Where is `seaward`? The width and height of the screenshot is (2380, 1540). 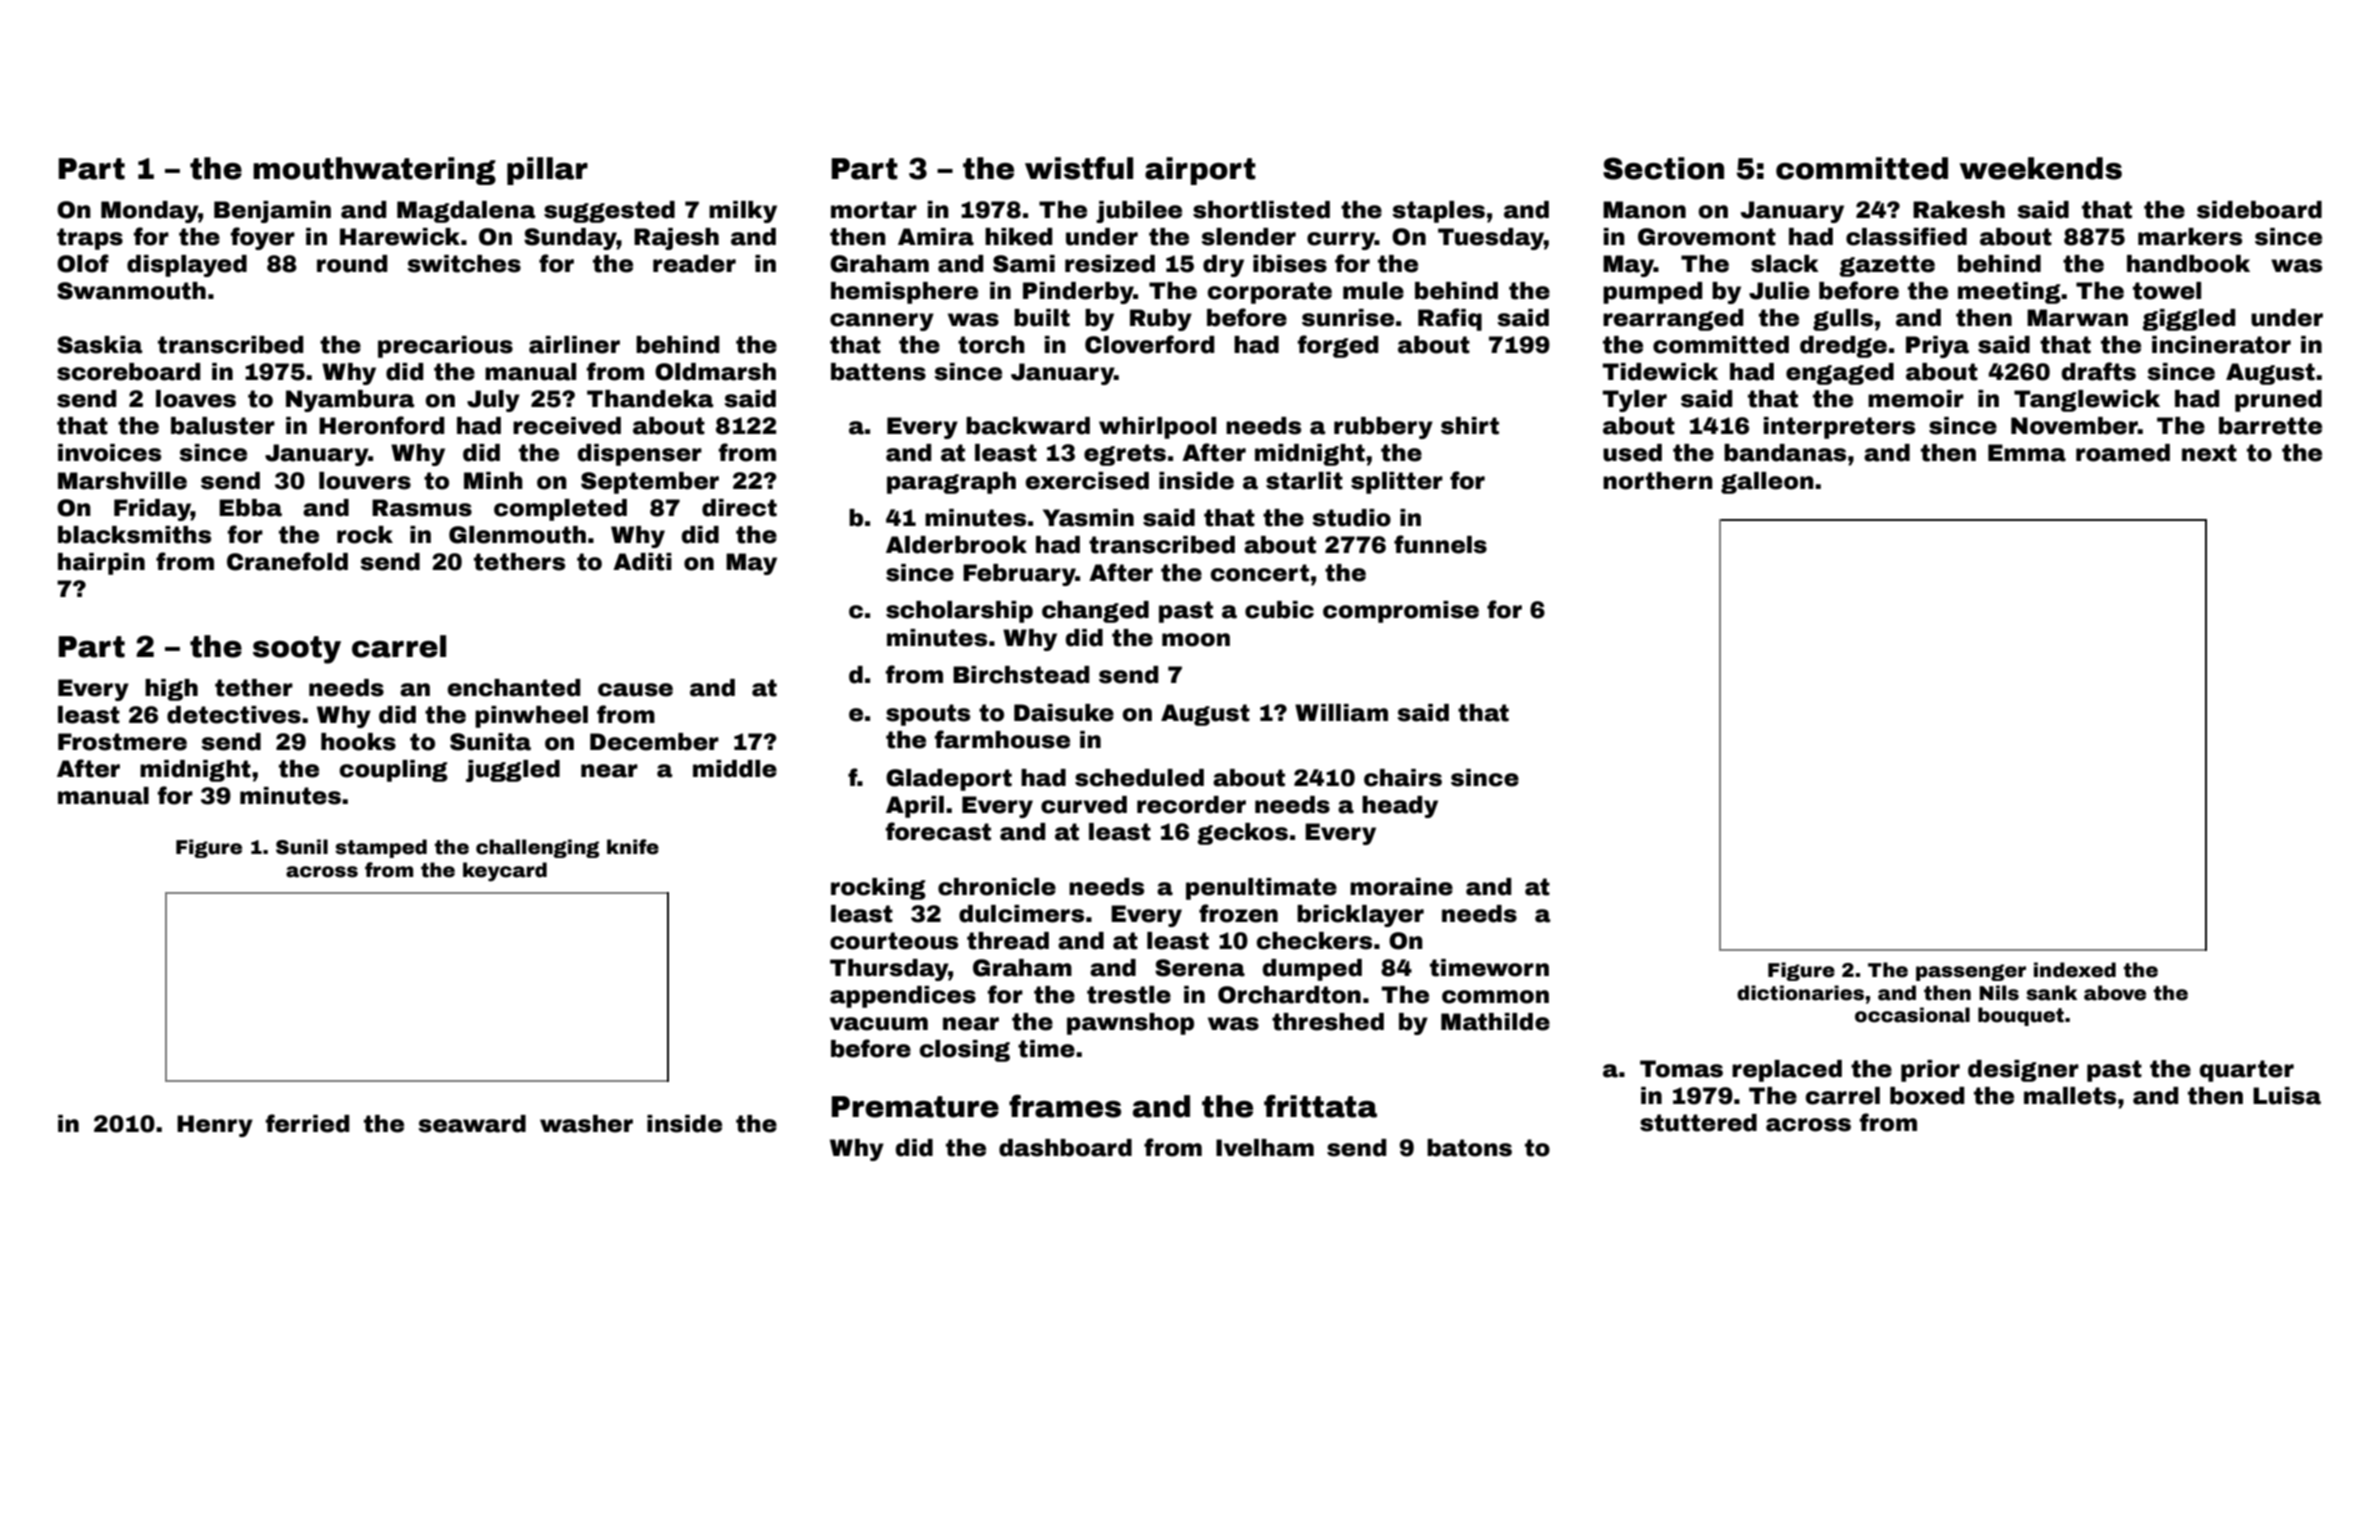
seaward is located at coordinates (472, 1124).
